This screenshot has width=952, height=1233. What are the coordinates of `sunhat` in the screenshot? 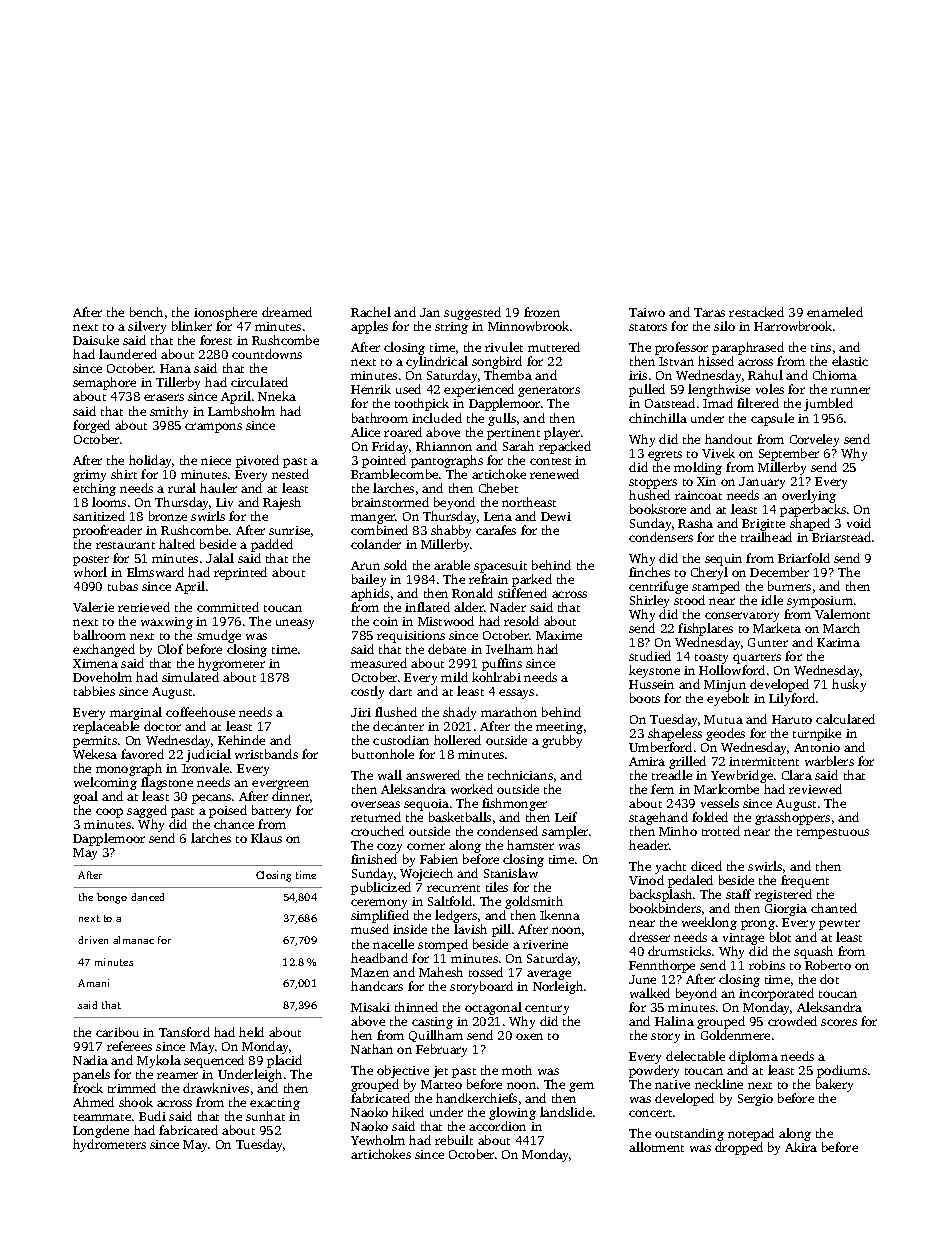 It's located at (265, 1116).
